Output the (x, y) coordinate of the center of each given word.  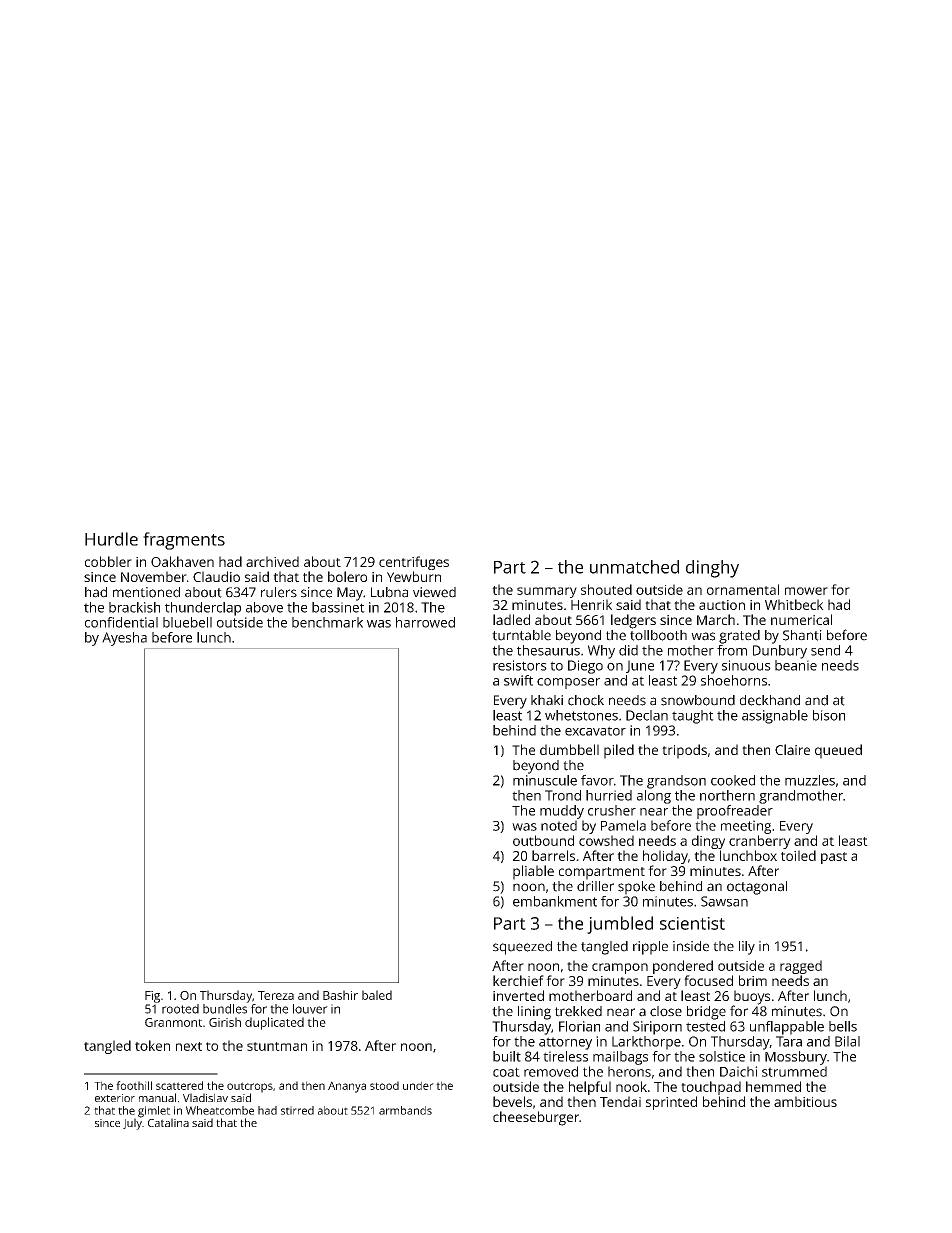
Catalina (168, 1122)
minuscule (545, 780)
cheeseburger (536, 1118)
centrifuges (414, 563)
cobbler (108, 561)
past (834, 858)
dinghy (712, 569)
